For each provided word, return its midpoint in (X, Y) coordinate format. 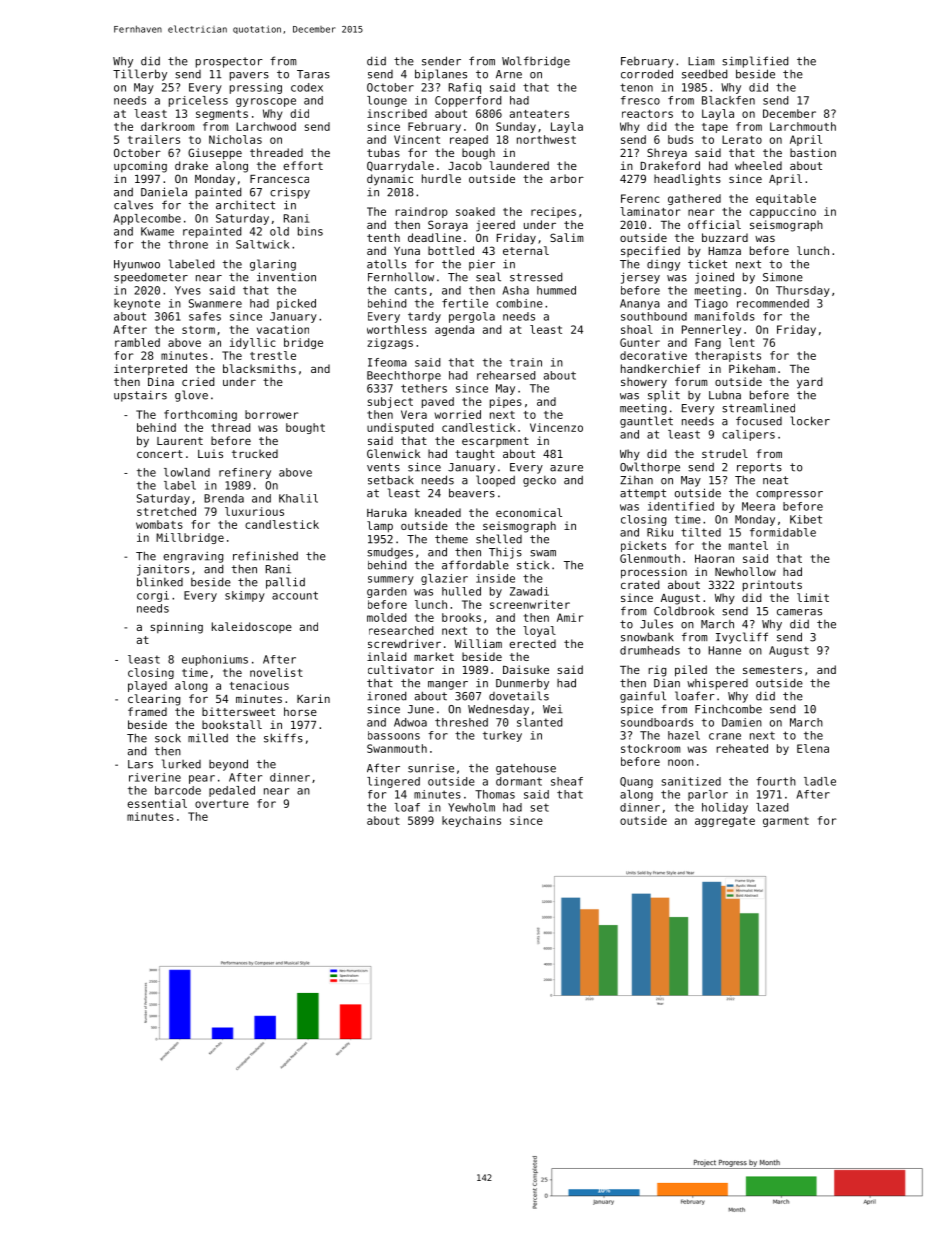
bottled (451, 250)
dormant (519, 781)
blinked (160, 582)
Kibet (806, 519)
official (714, 224)
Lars (140, 764)
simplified (755, 62)
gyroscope (266, 102)
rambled (137, 342)
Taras (313, 74)
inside (495, 578)
